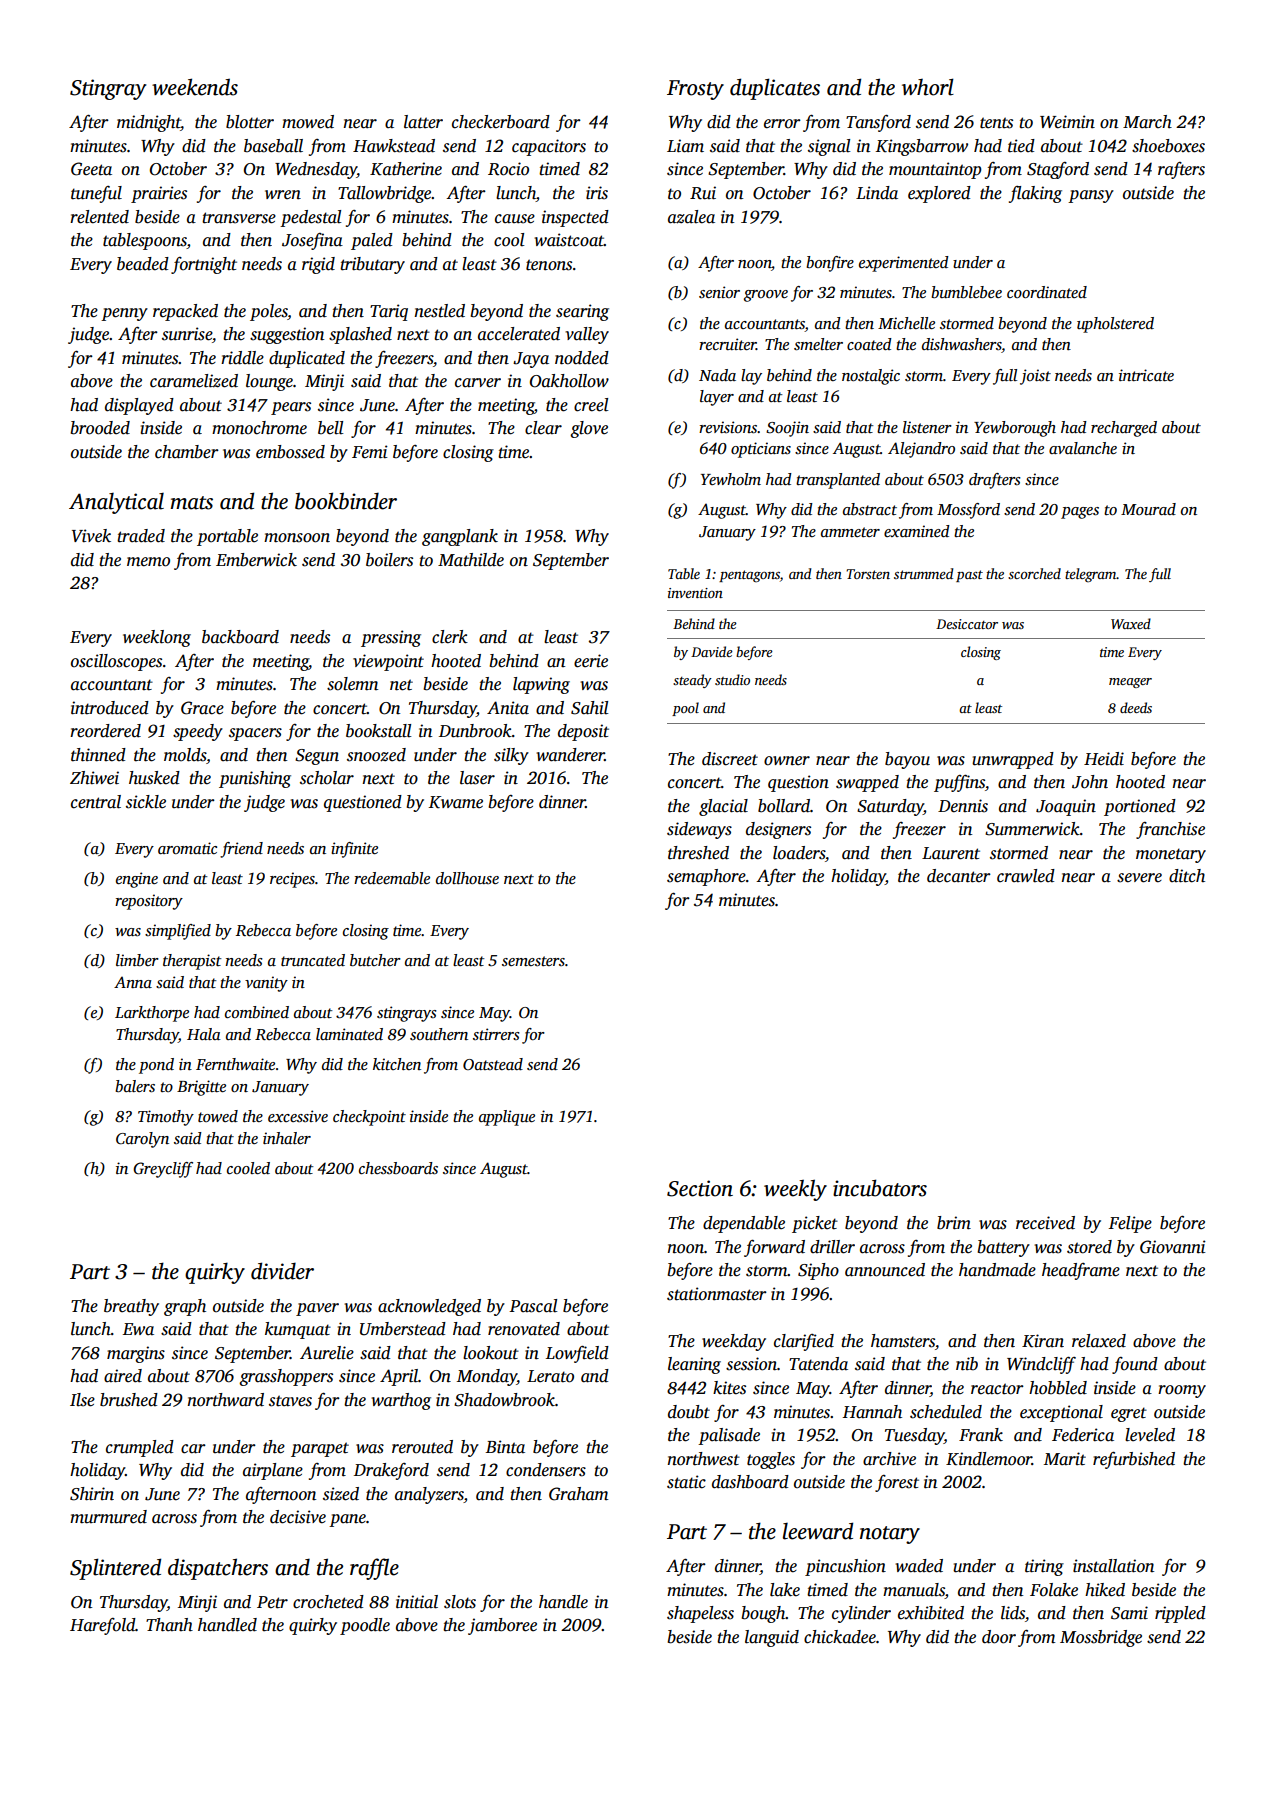  Describe the element at coordinates (999, 1637) in the image. I see `door` at that location.
